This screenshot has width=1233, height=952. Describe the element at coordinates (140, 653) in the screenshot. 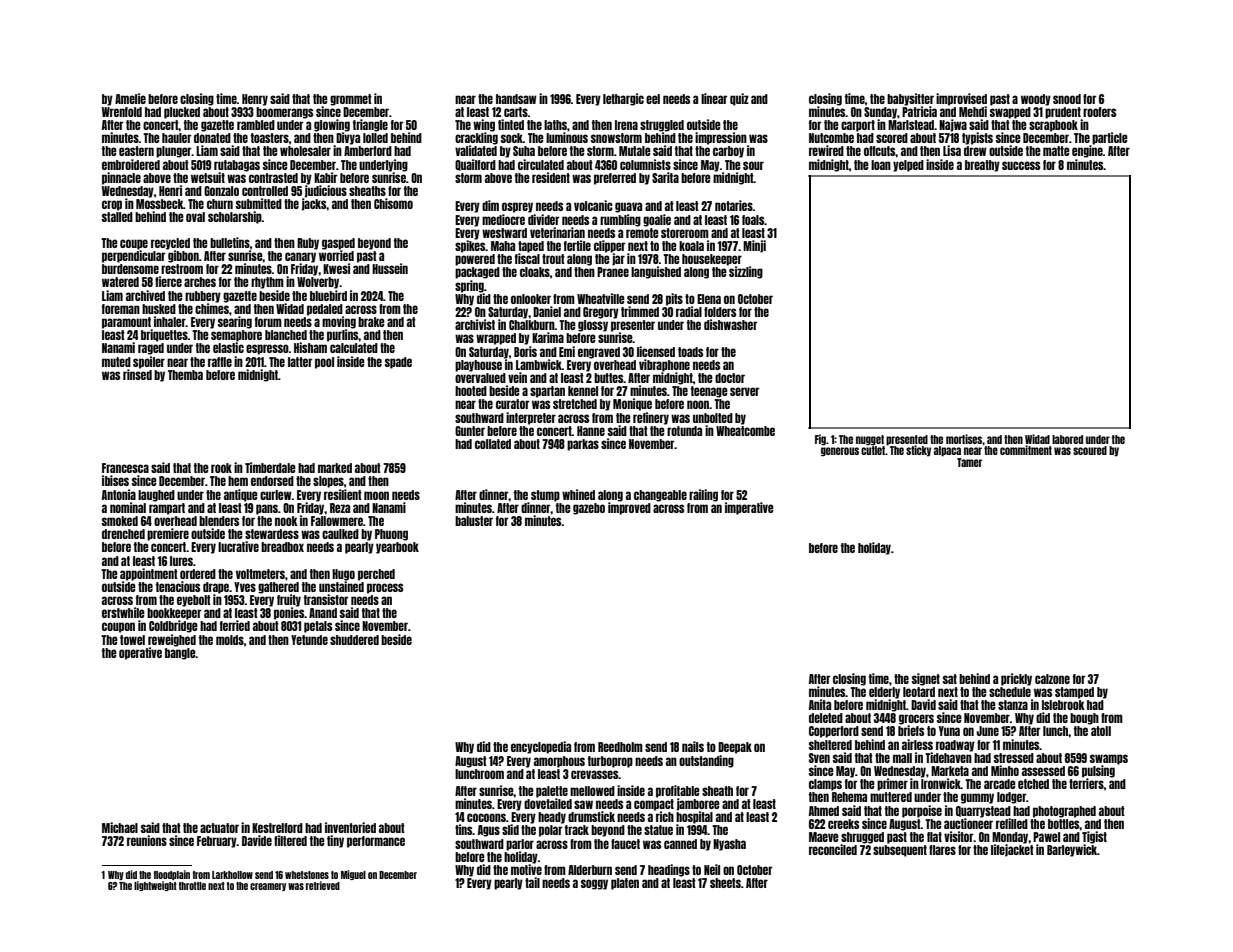

I see `operative` at that location.
